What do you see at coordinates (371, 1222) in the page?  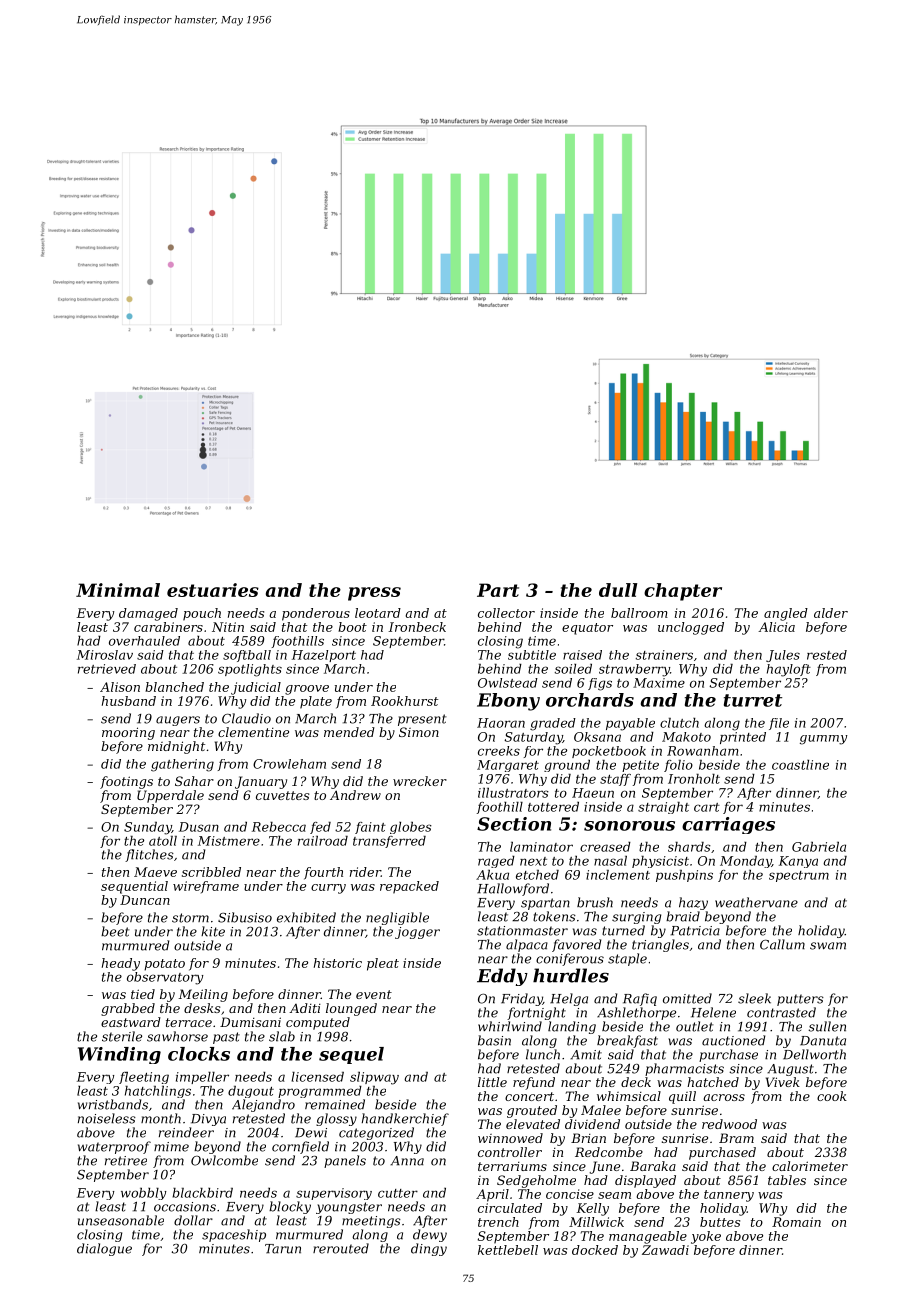 I see `meetings` at bounding box center [371, 1222].
